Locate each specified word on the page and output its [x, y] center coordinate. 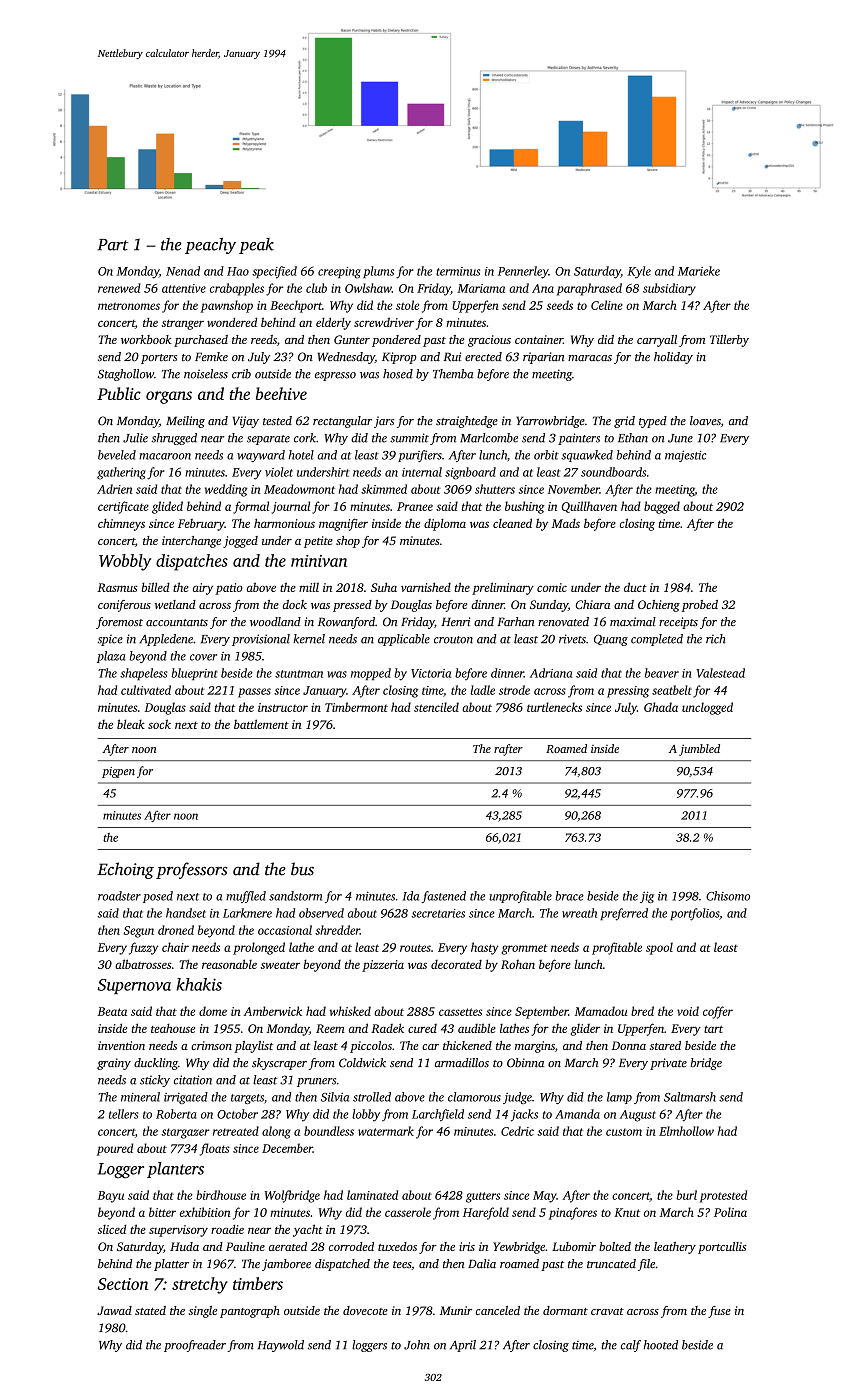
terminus [458, 271]
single [203, 1312]
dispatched [342, 1265]
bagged [662, 507]
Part [112, 245]
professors [192, 870]
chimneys [121, 524]
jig [647, 897]
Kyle [639, 272]
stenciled [436, 707]
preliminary [503, 588]
